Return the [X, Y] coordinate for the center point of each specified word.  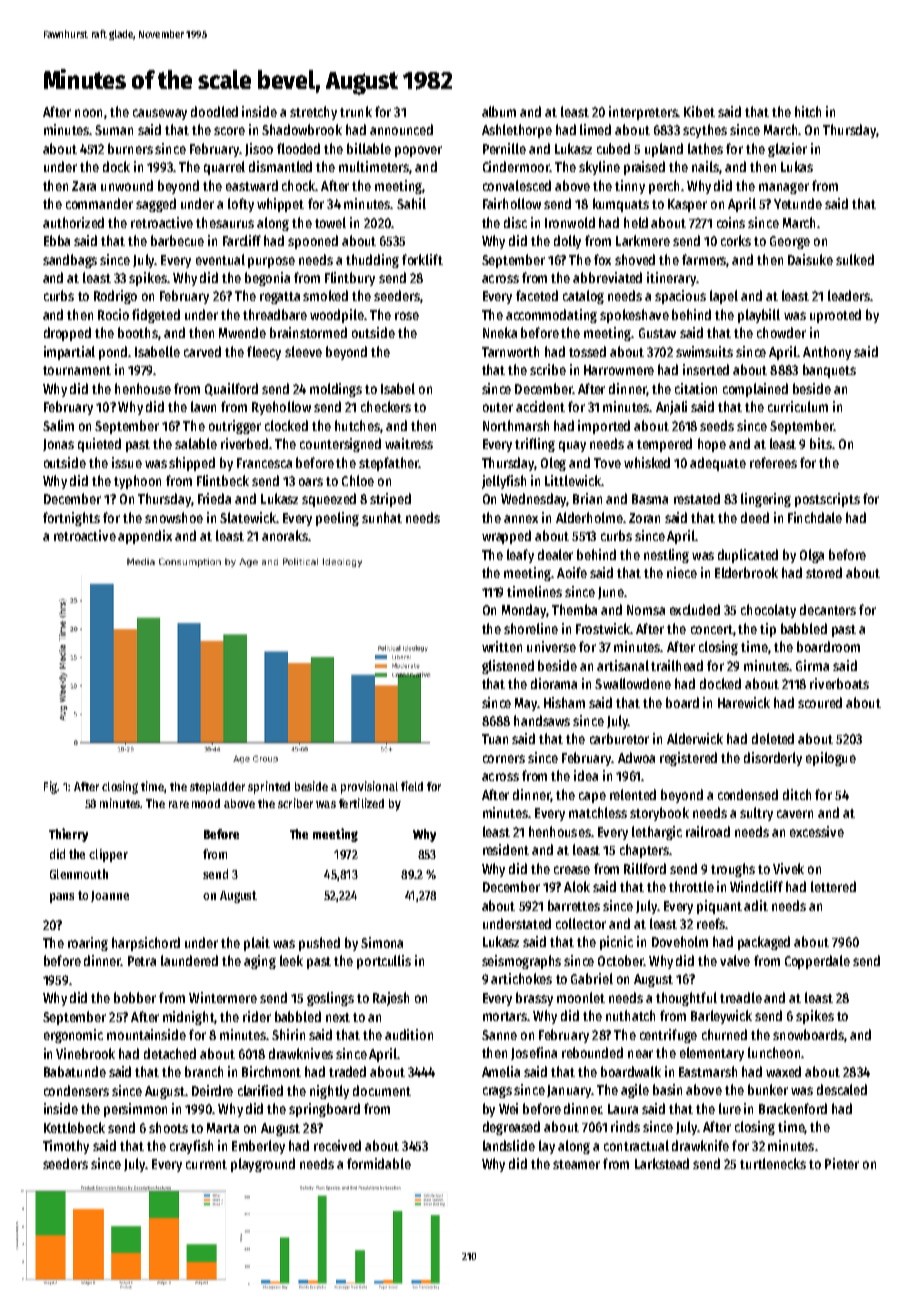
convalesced [517, 185]
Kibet [699, 111]
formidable [379, 1163]
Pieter [842, 1163]
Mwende [242, 332]
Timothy [66, 1147]
